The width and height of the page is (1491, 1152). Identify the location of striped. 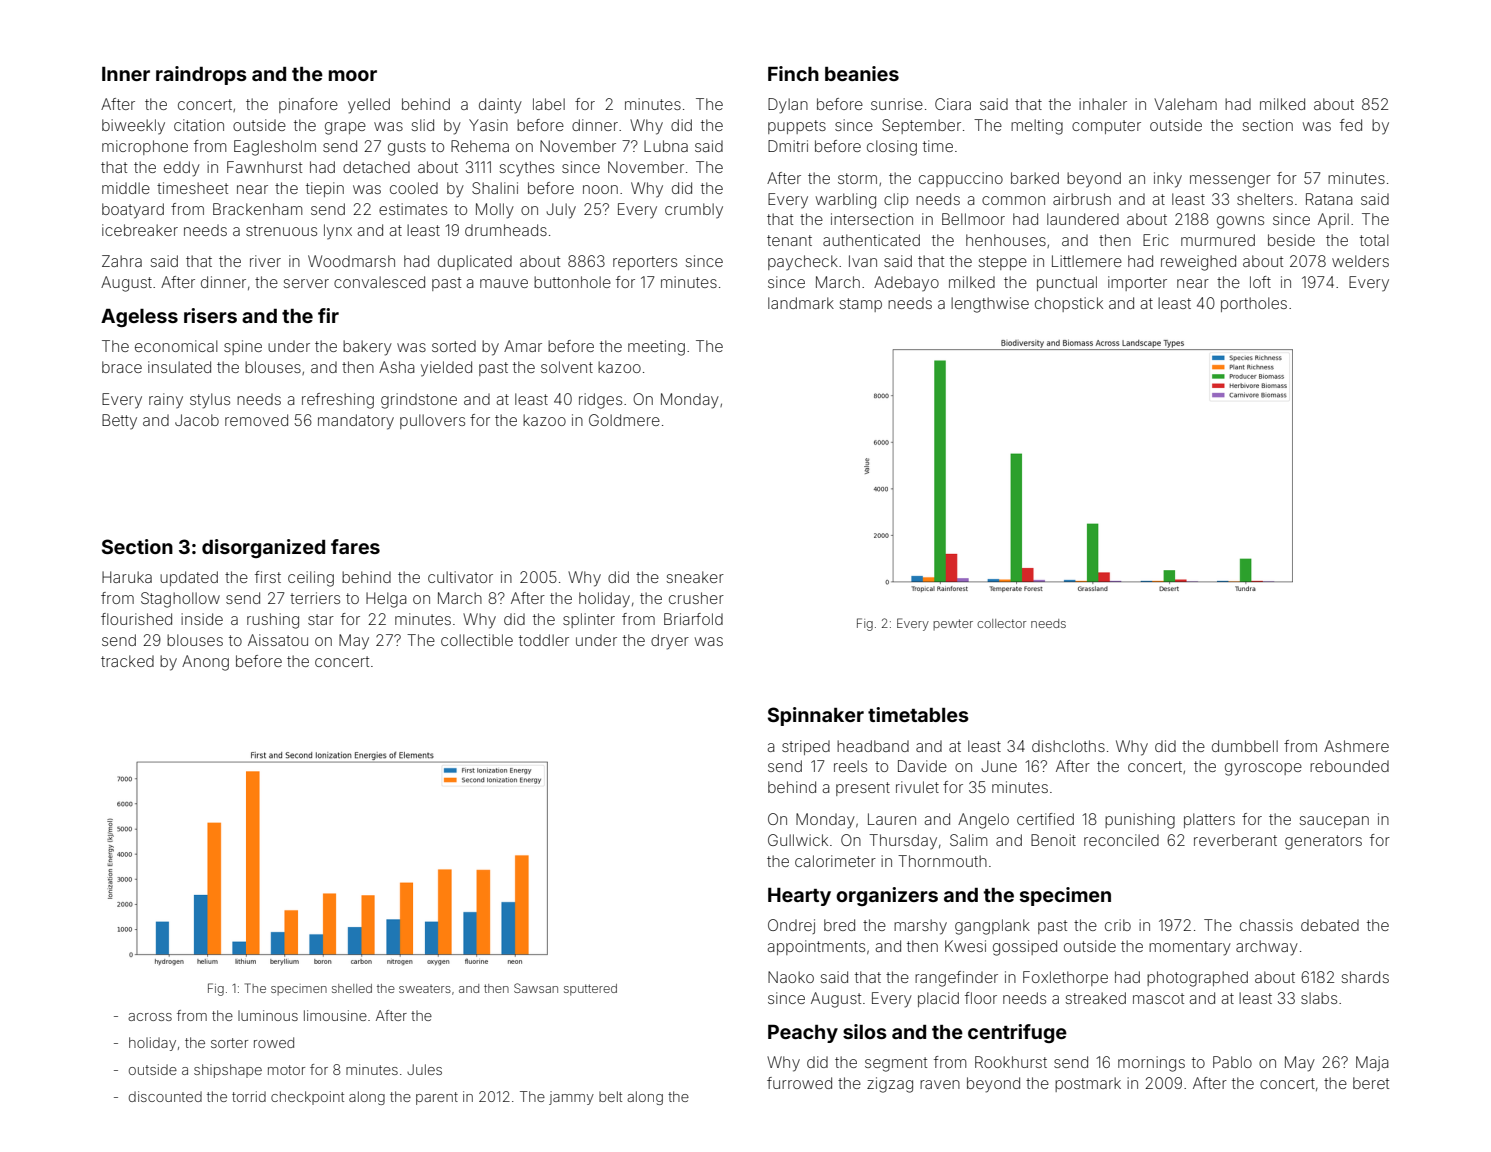
(806, 747).
